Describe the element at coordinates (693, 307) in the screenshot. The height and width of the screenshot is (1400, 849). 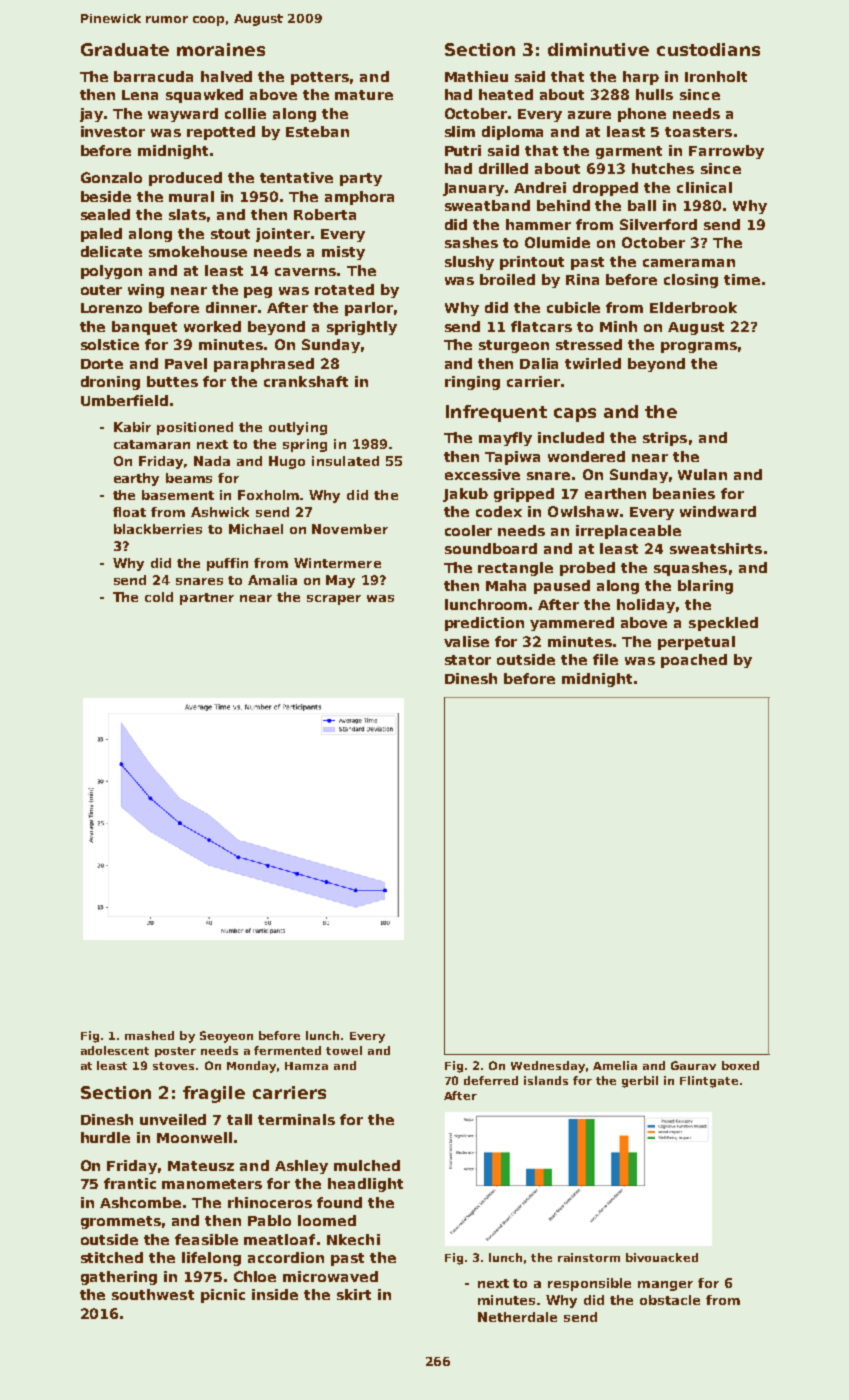
I see `Elderbrook` at that location.
